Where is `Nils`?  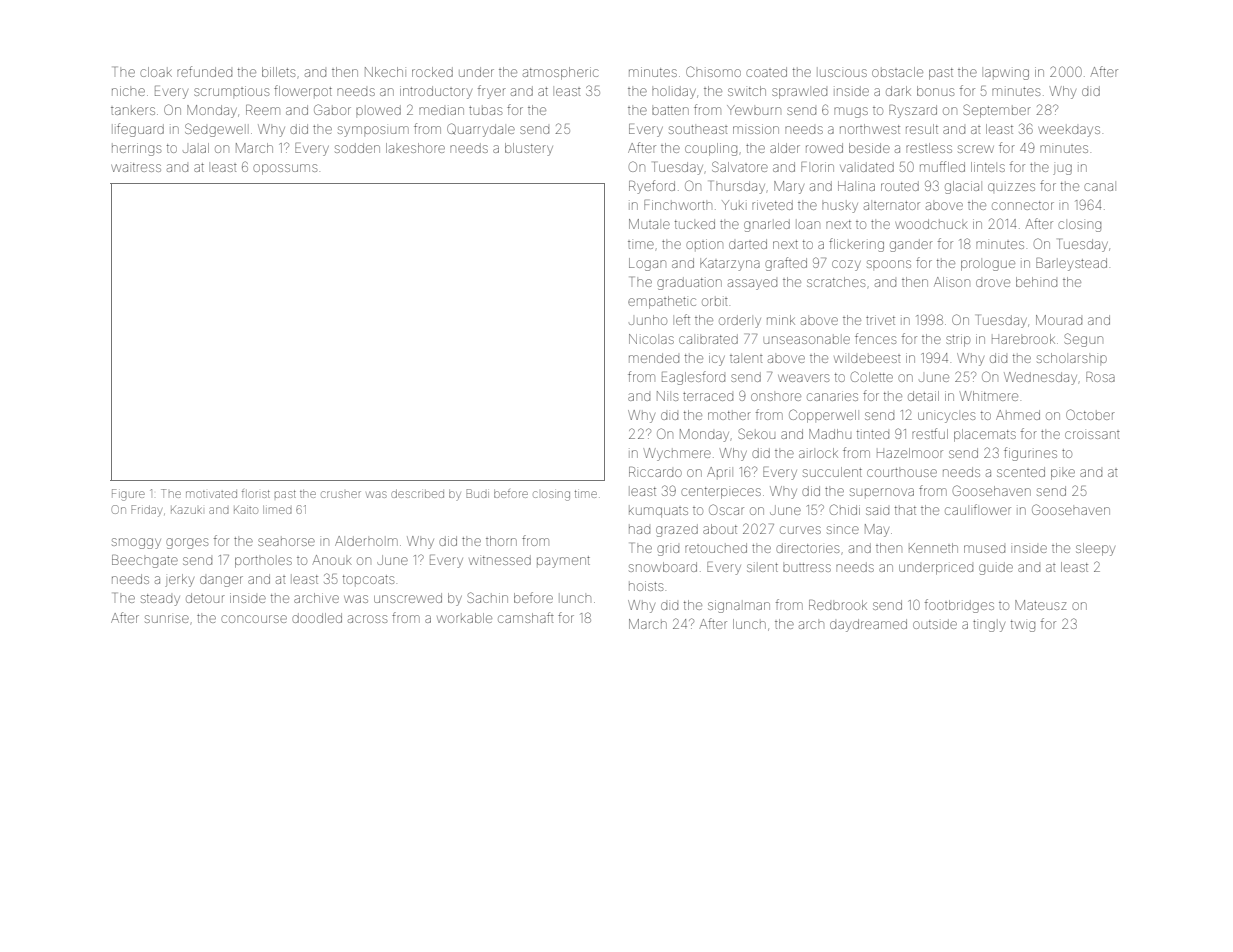
Nils is located at coordinates (667, 396).
